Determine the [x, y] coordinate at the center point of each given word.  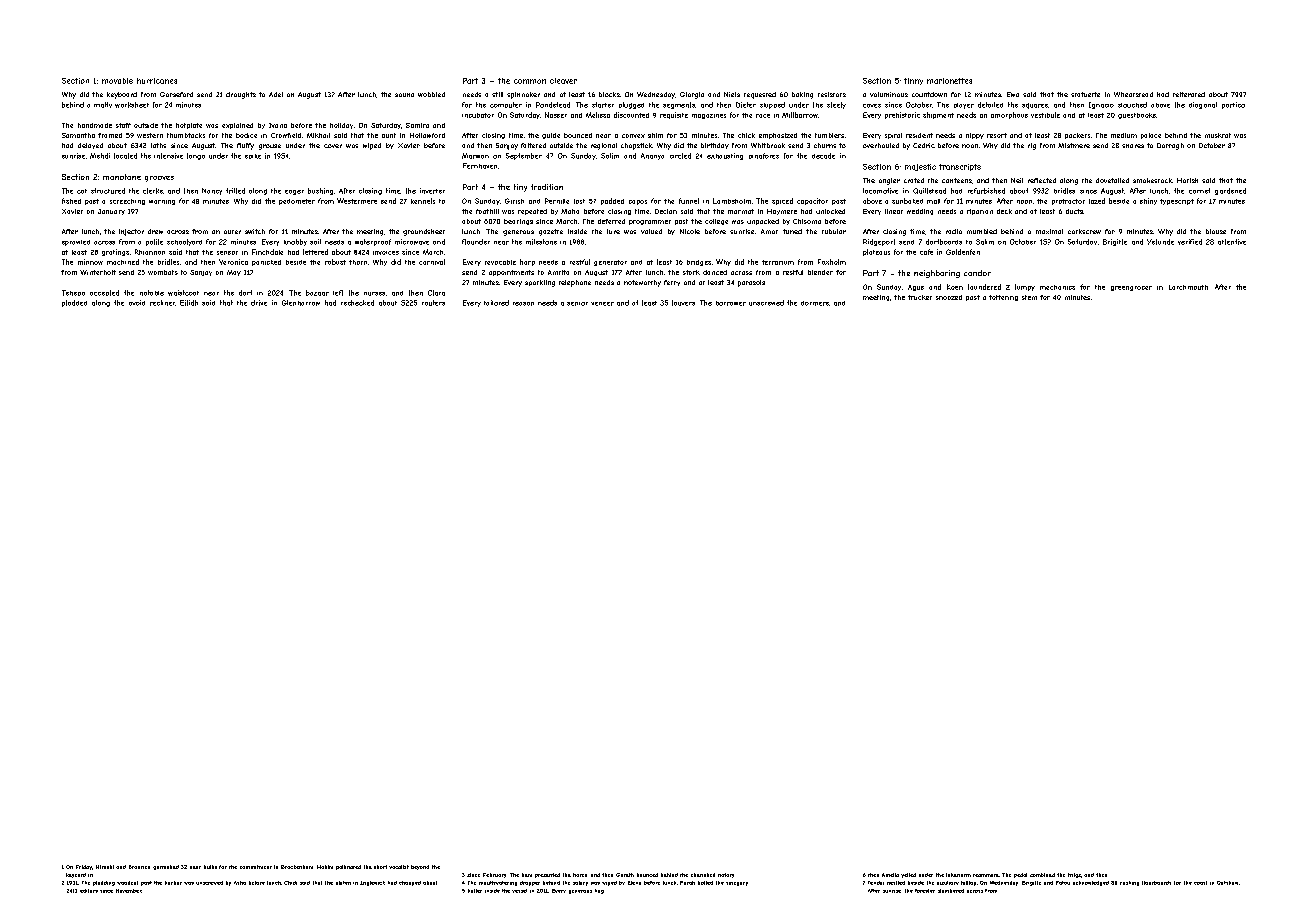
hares [580, 875]
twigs [1074, 875]
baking [802, 95]
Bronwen [139, 867]
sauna [404, 95]
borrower [731, 303]
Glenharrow [301, 303]
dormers [815, 303]
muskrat [1218, 135]
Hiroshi [105, 867]
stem [1029, 297]
